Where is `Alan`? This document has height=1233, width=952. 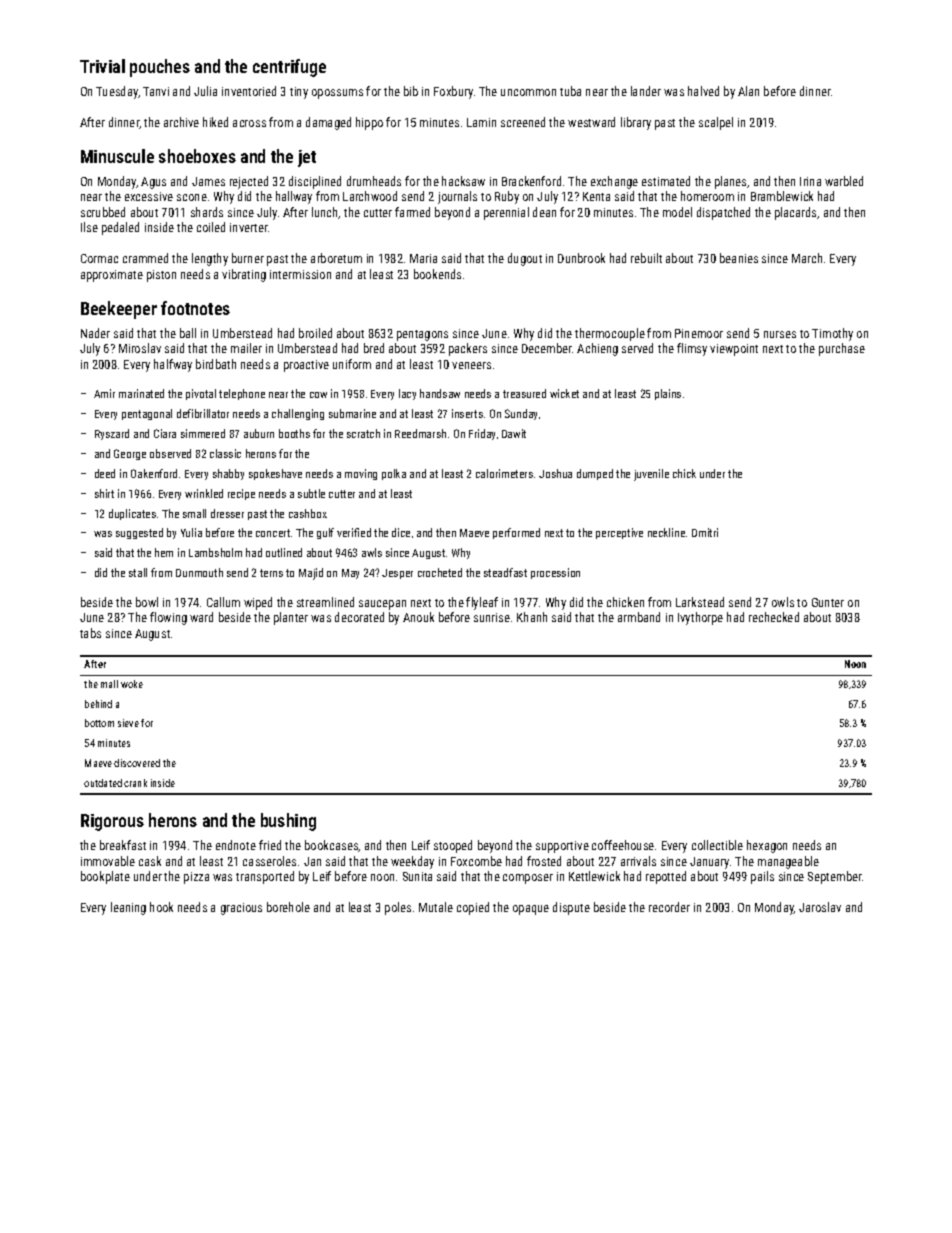 Alan is located at coordinates (748, 91).
